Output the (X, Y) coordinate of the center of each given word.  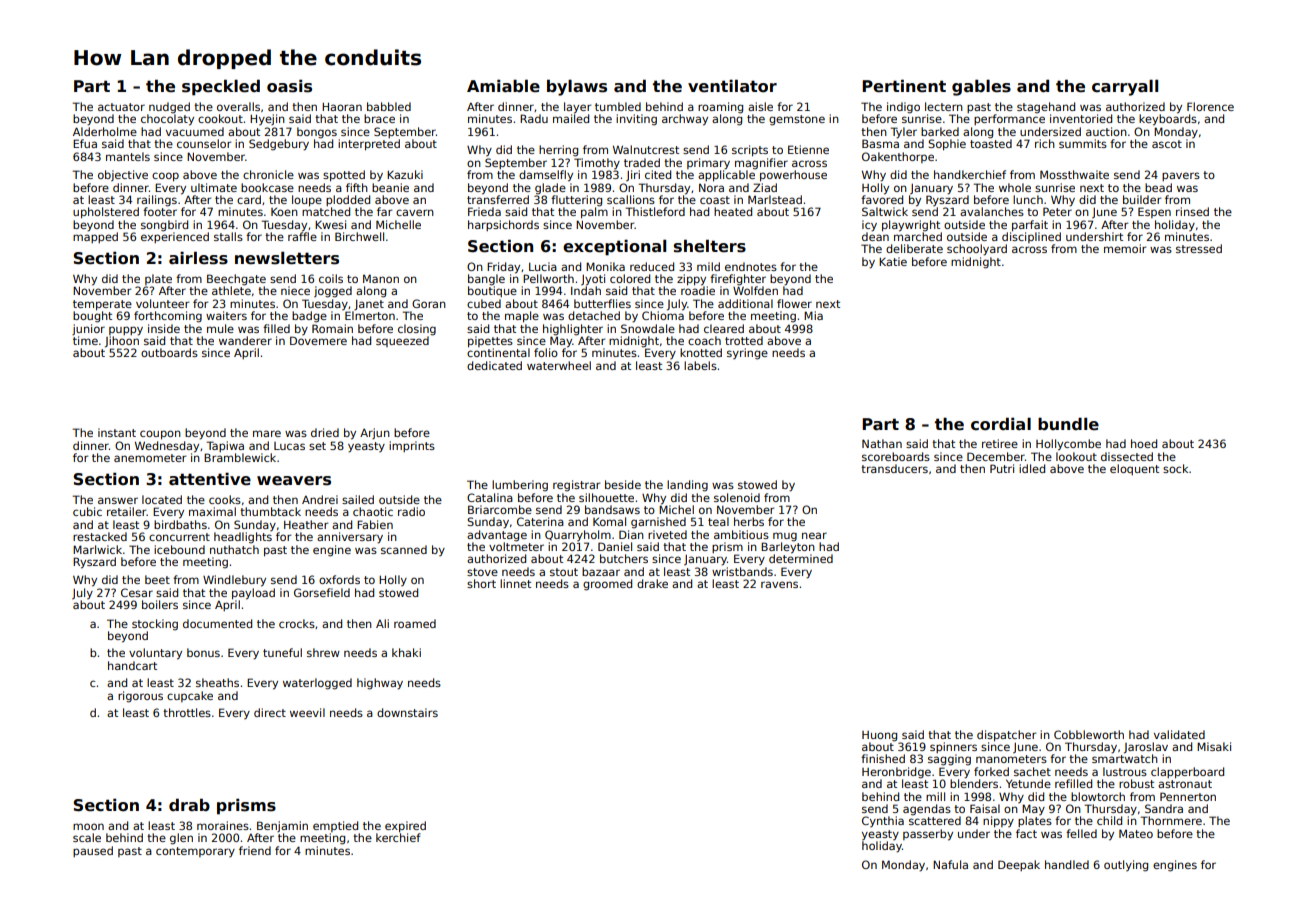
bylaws (577, 87)
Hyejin (267, 119)
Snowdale (648, 328)
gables (981, 87)
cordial (1001, 424)
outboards (169, 352)
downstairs (407, 712)
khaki (406, 652)
